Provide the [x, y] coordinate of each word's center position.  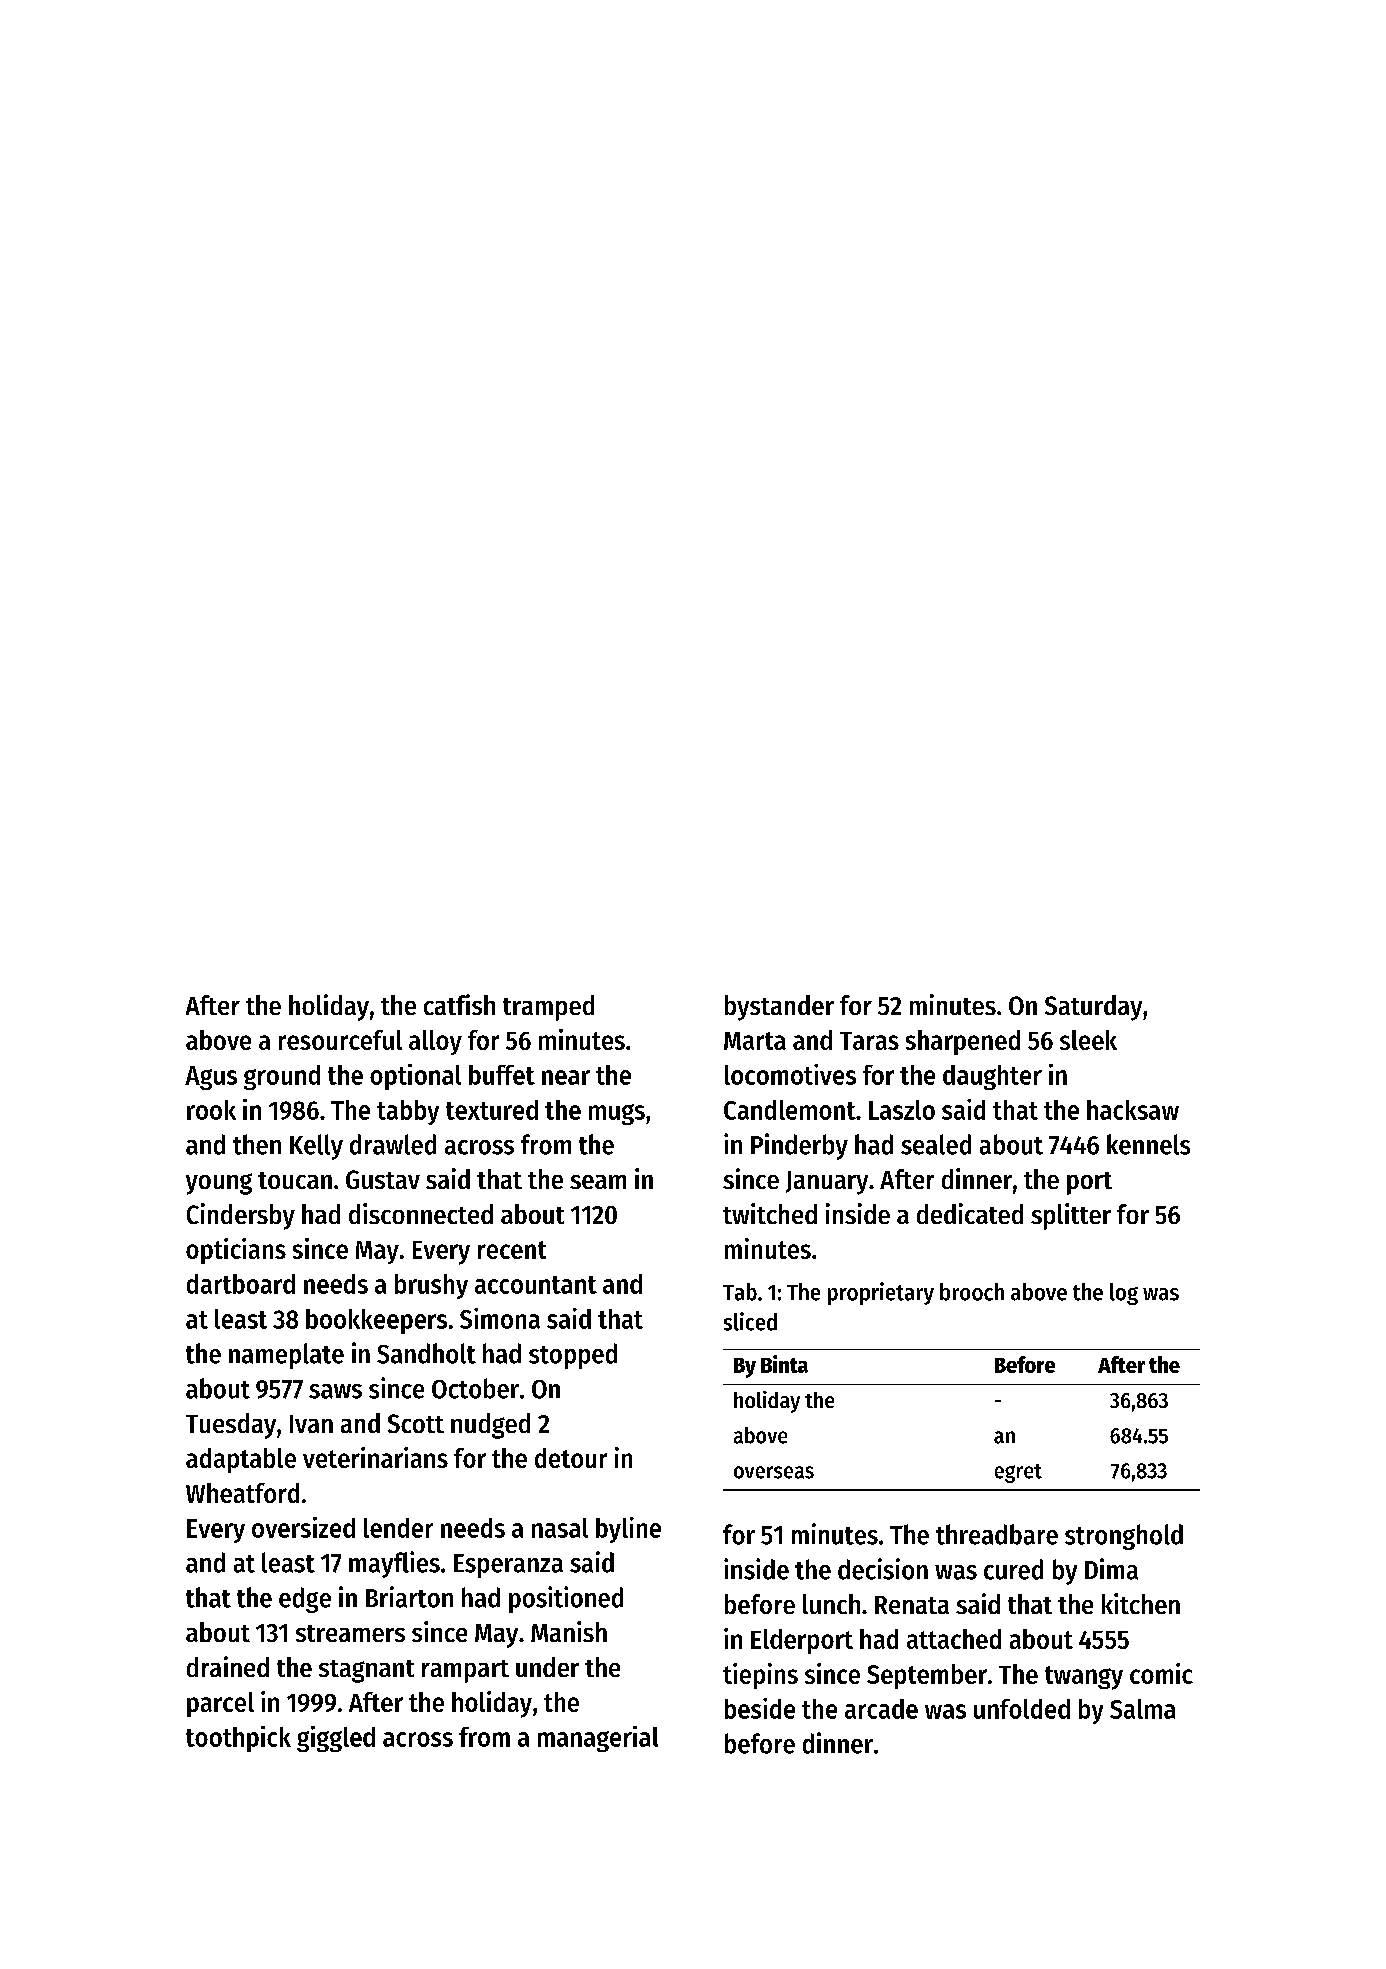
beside [760, 1708]
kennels [1148, 1144]
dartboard [241, 1284]
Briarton [409, 1597]
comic [1161, 1673]
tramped [548, 1008]
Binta [784, 1364]
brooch [972, 1292]
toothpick [238, 1739]
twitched [770, 1213]
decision [883, 1569]
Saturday [1093, 1008]
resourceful [340, 1040]
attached [954, 1639]
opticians [236, 1251]
